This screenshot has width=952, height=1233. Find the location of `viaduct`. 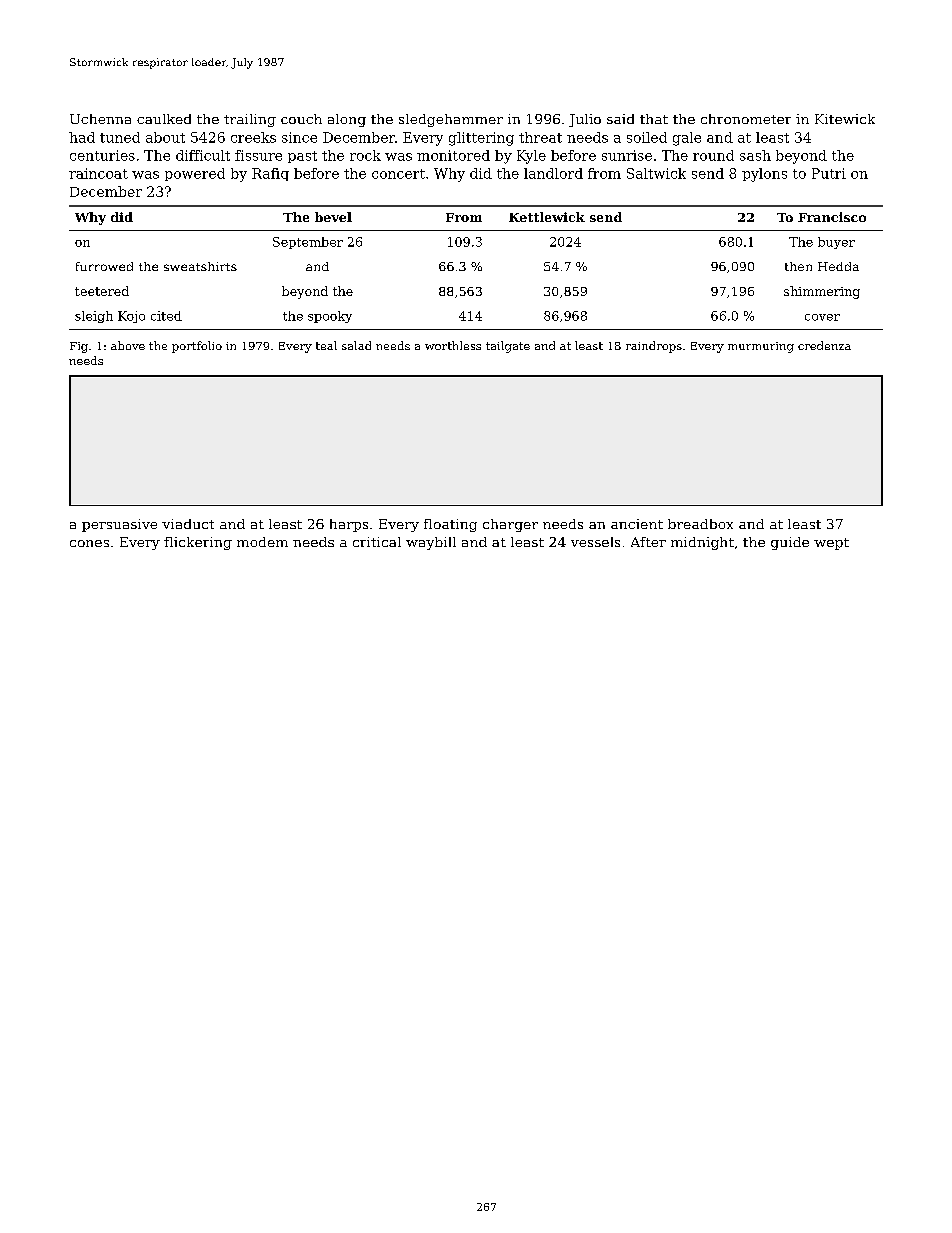

viaduct is located at coordinates (188, 524).
